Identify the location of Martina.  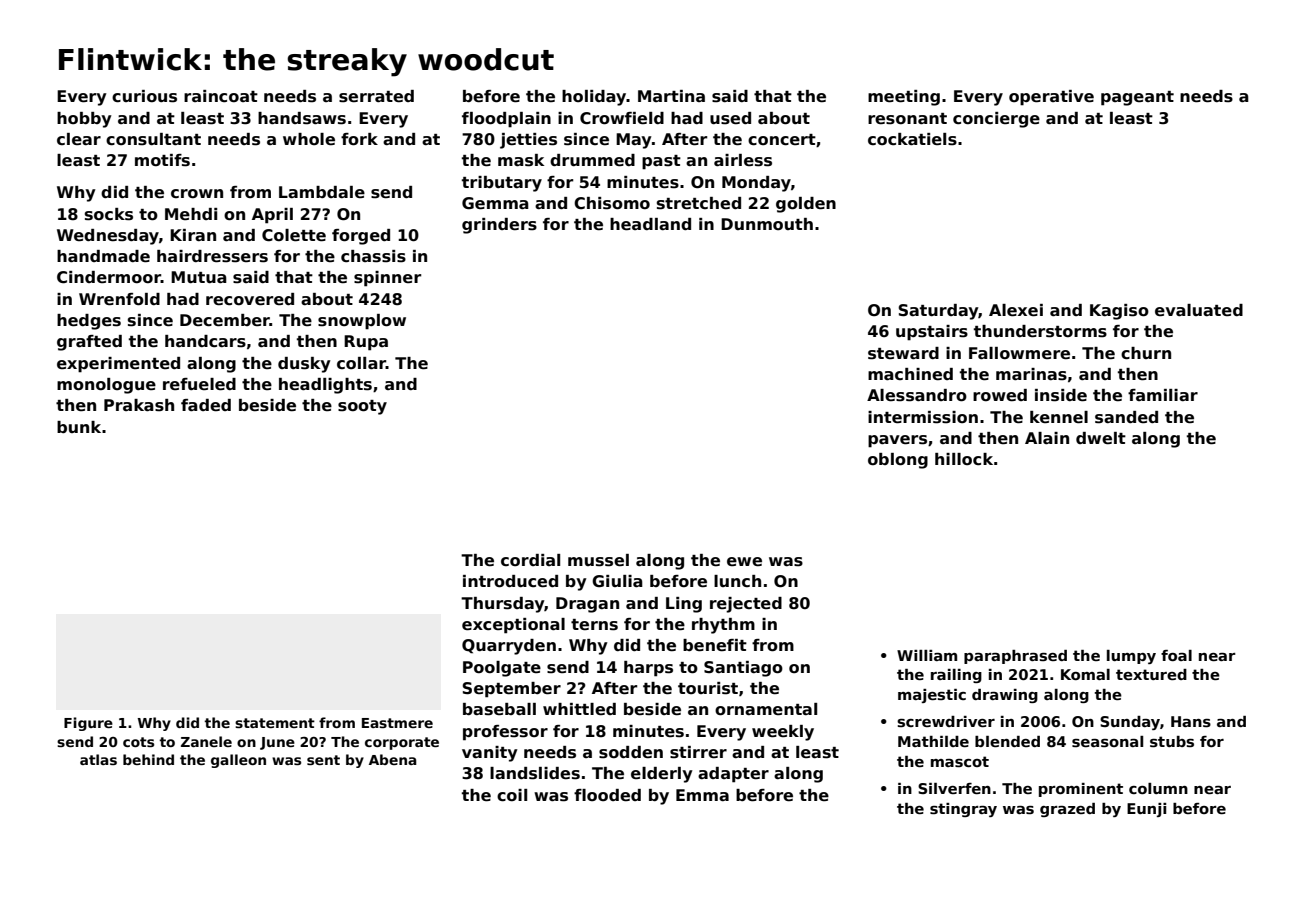
(671, 96).
